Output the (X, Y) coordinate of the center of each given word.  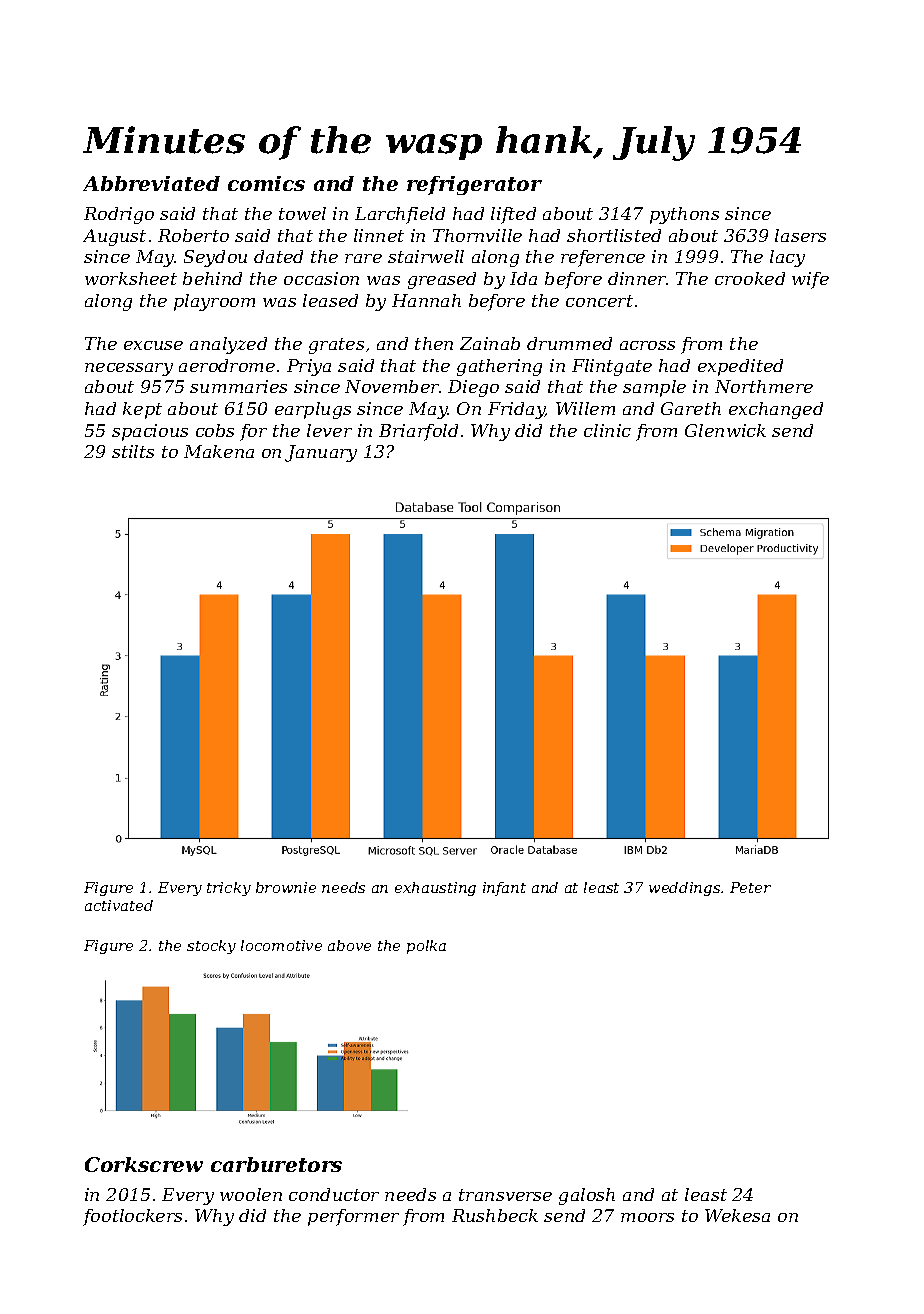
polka (426, 947)
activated (119, 905)
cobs (215, 430)
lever (329, 430)
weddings (684, 889)
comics (266, 183)
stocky (211, 947)
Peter (750, 887)
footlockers (132, 1217)
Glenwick (725, 430)
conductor (334, 1194)
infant (504, 889)
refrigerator (474, 185)
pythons (684, 215)
